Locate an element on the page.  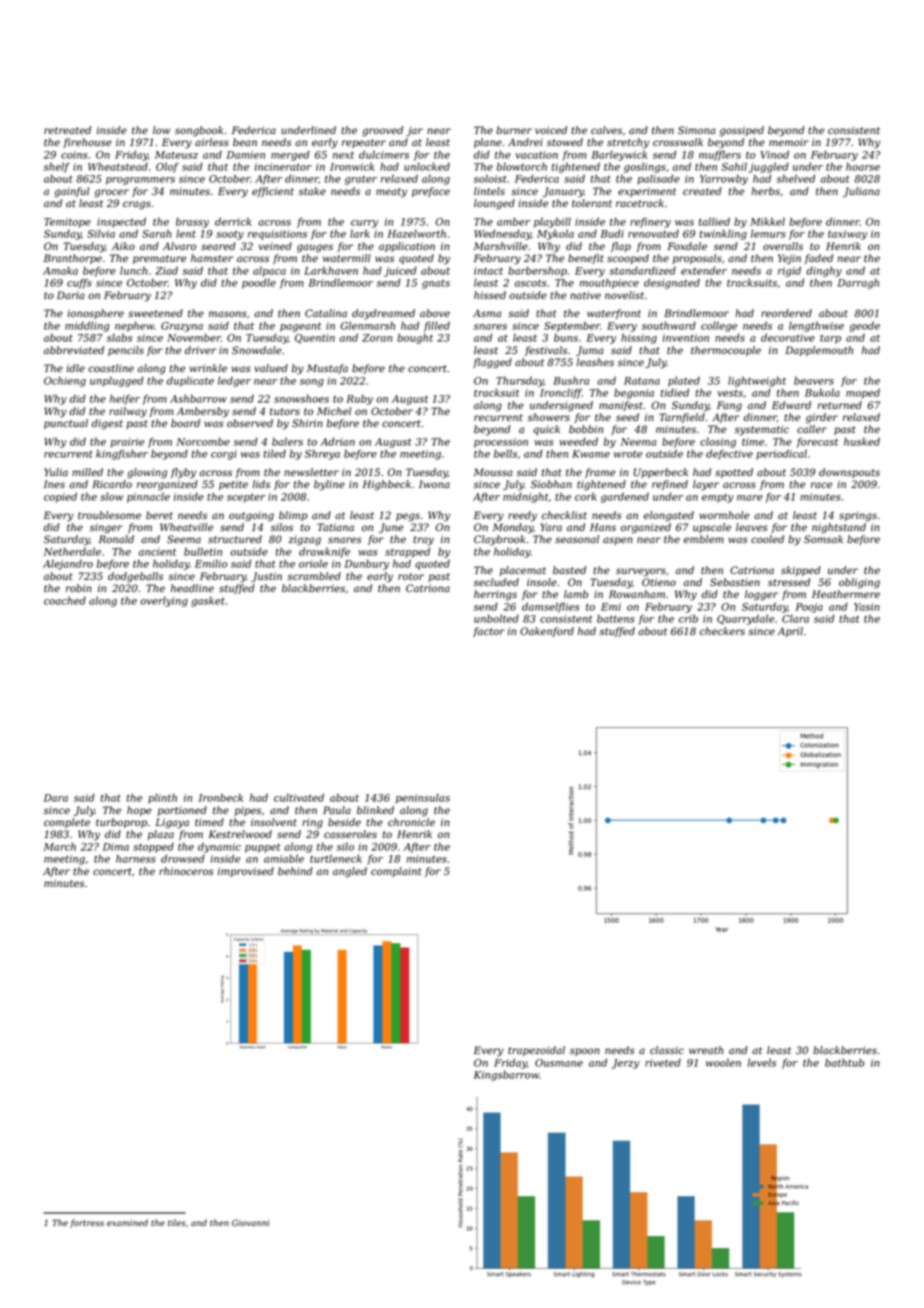
factor is located at coordinates (489, 632).
